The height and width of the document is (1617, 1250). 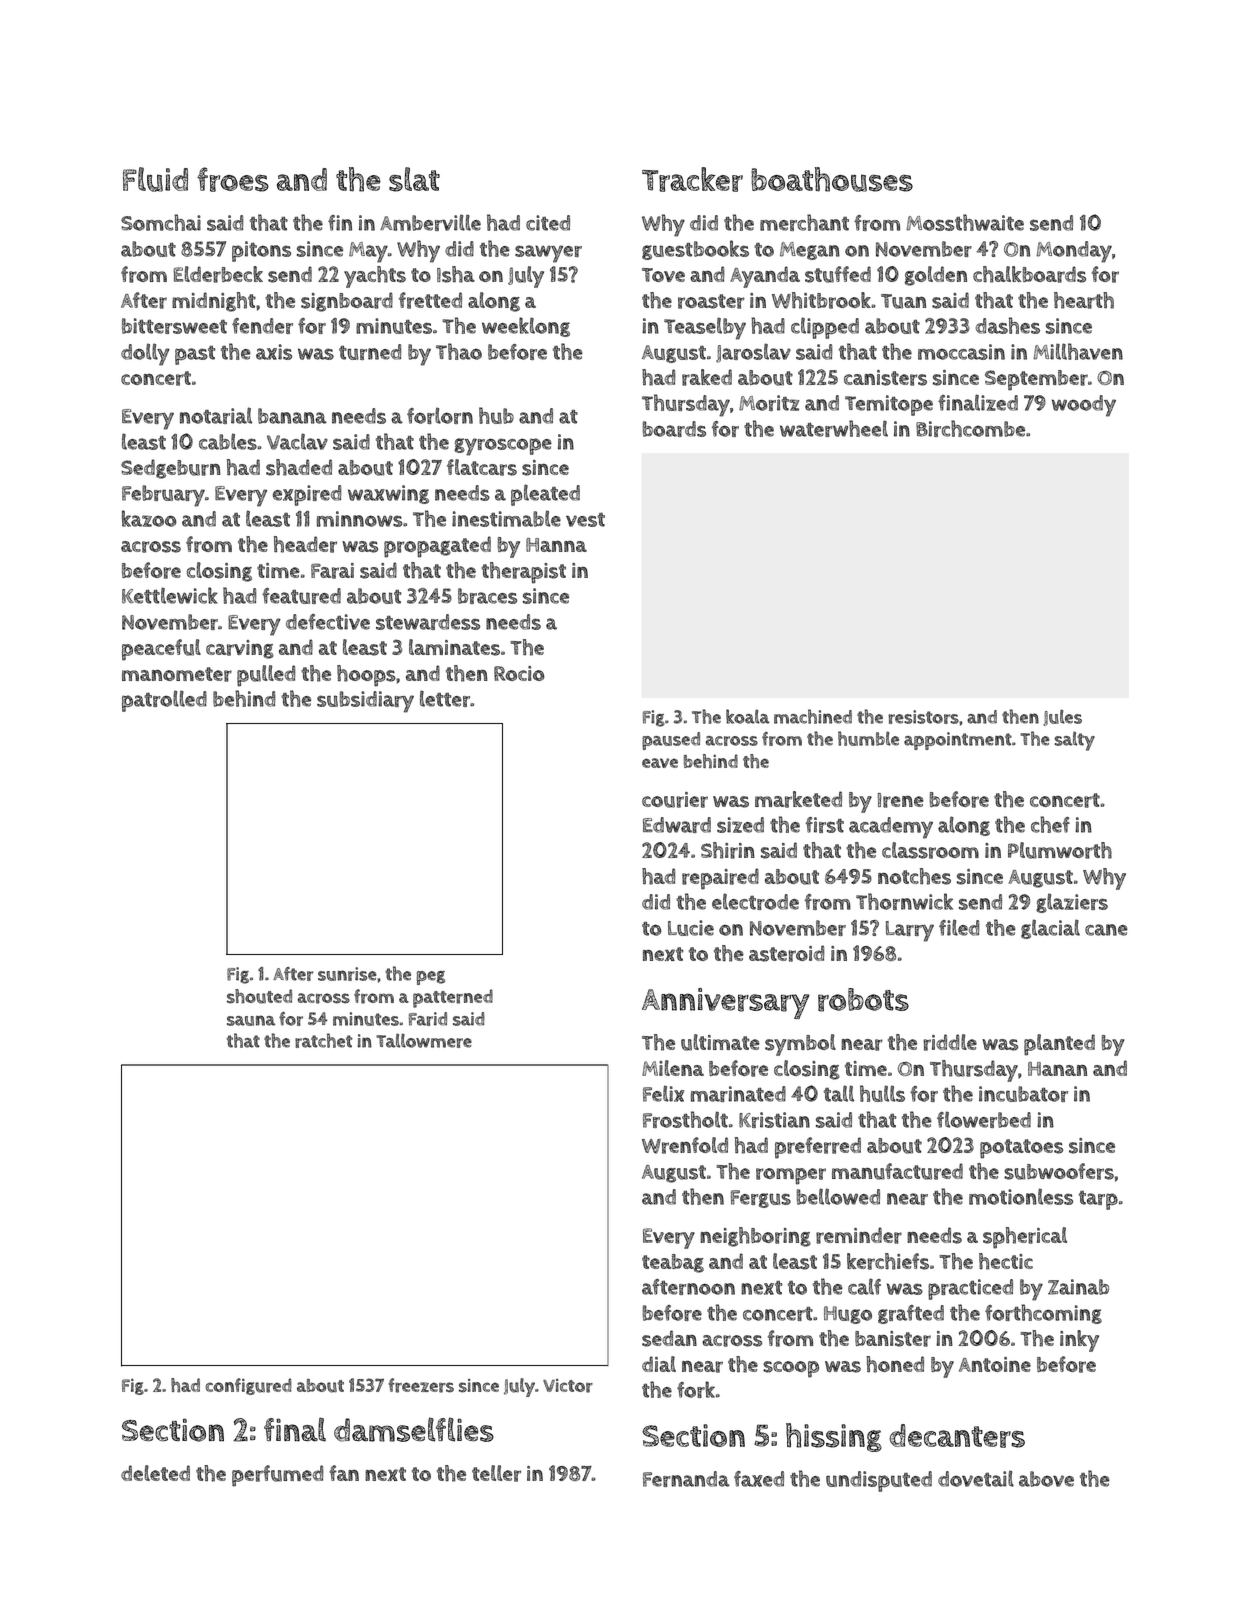 What do you see at coordinates (545, 495) in the document?
I see `pleated` at bounding box center [545, 495].
